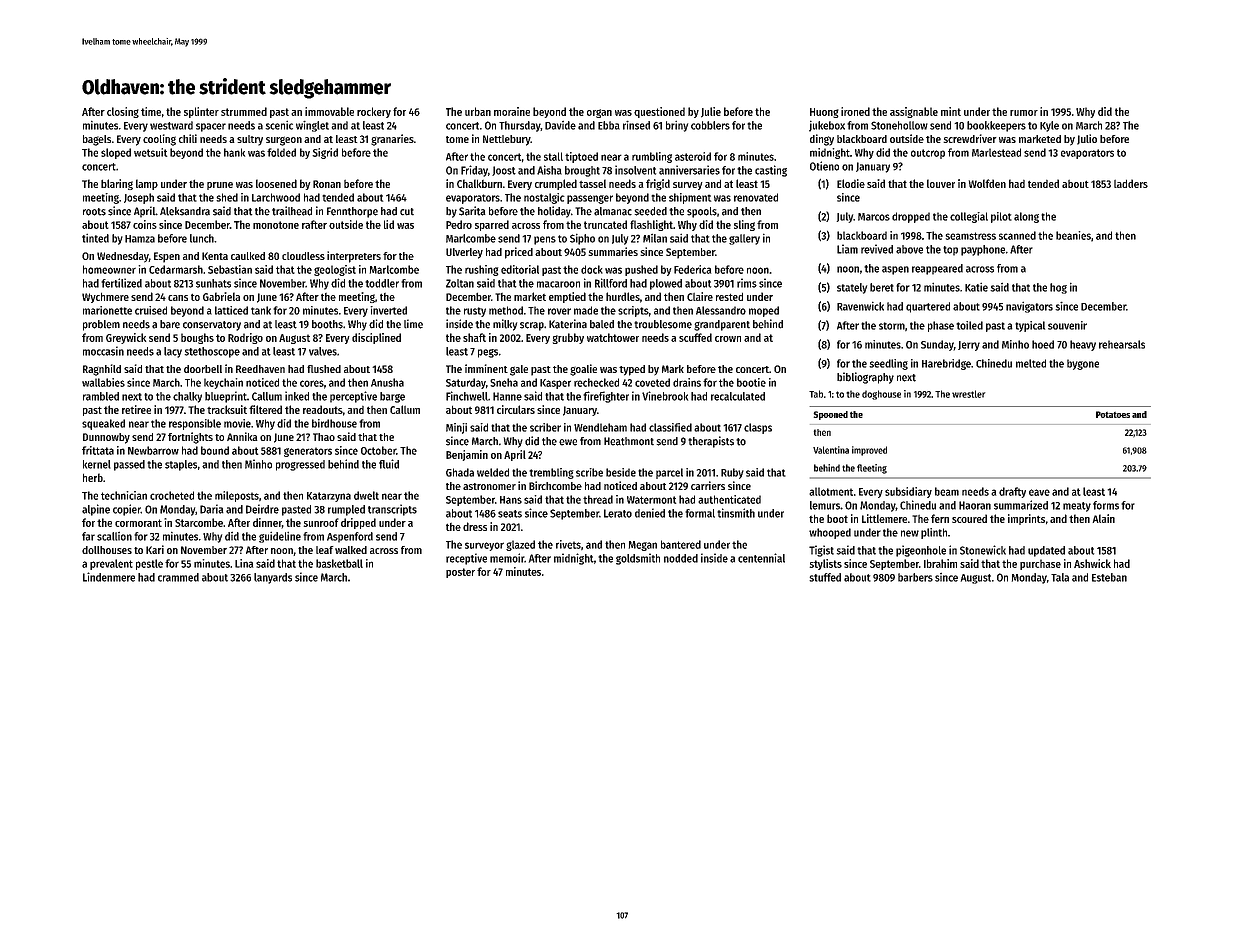 This image has height=952, width=1233. I want to click on guideline, so click(280, 537).
